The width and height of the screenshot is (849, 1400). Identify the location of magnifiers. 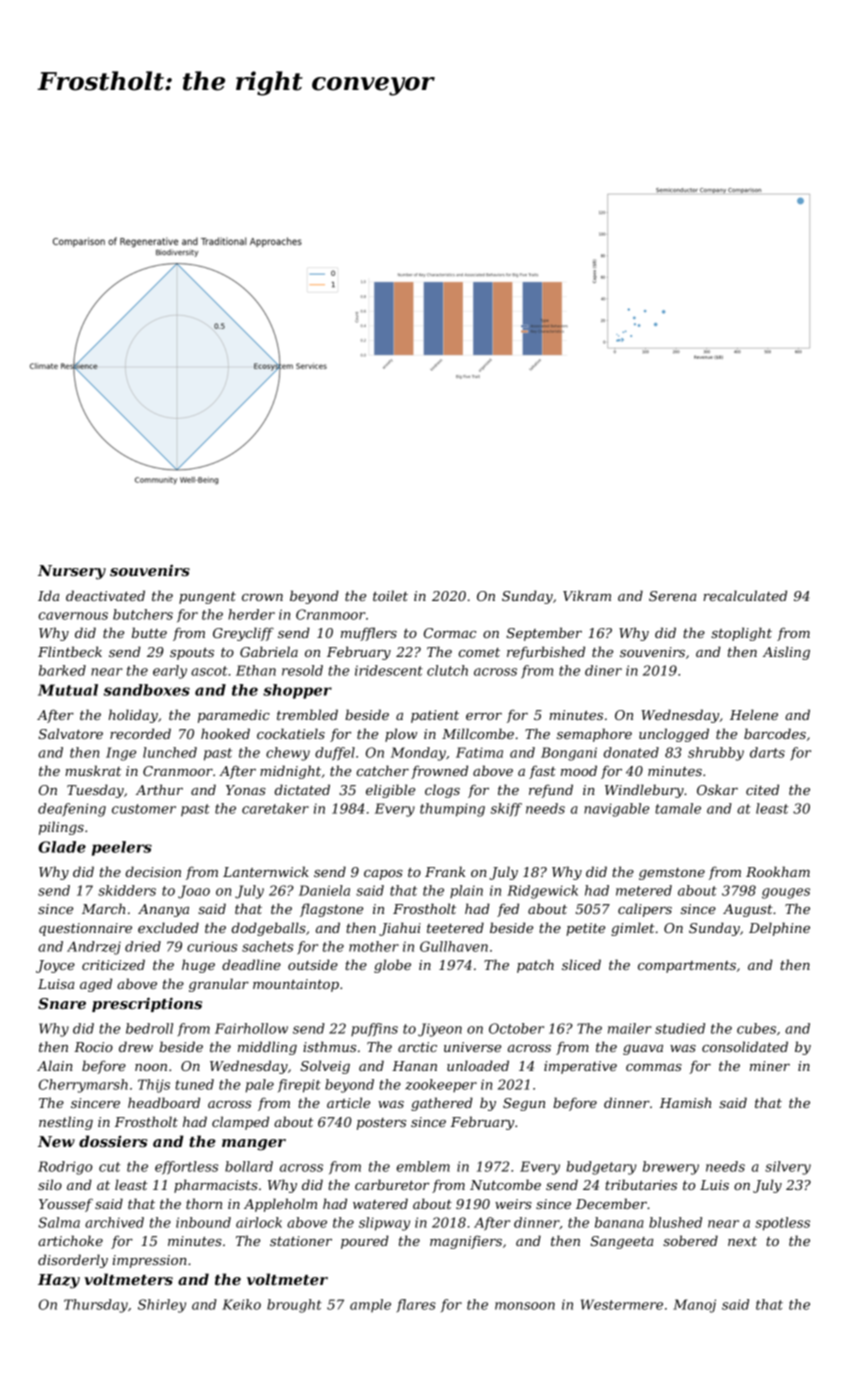
(466, 1242).
